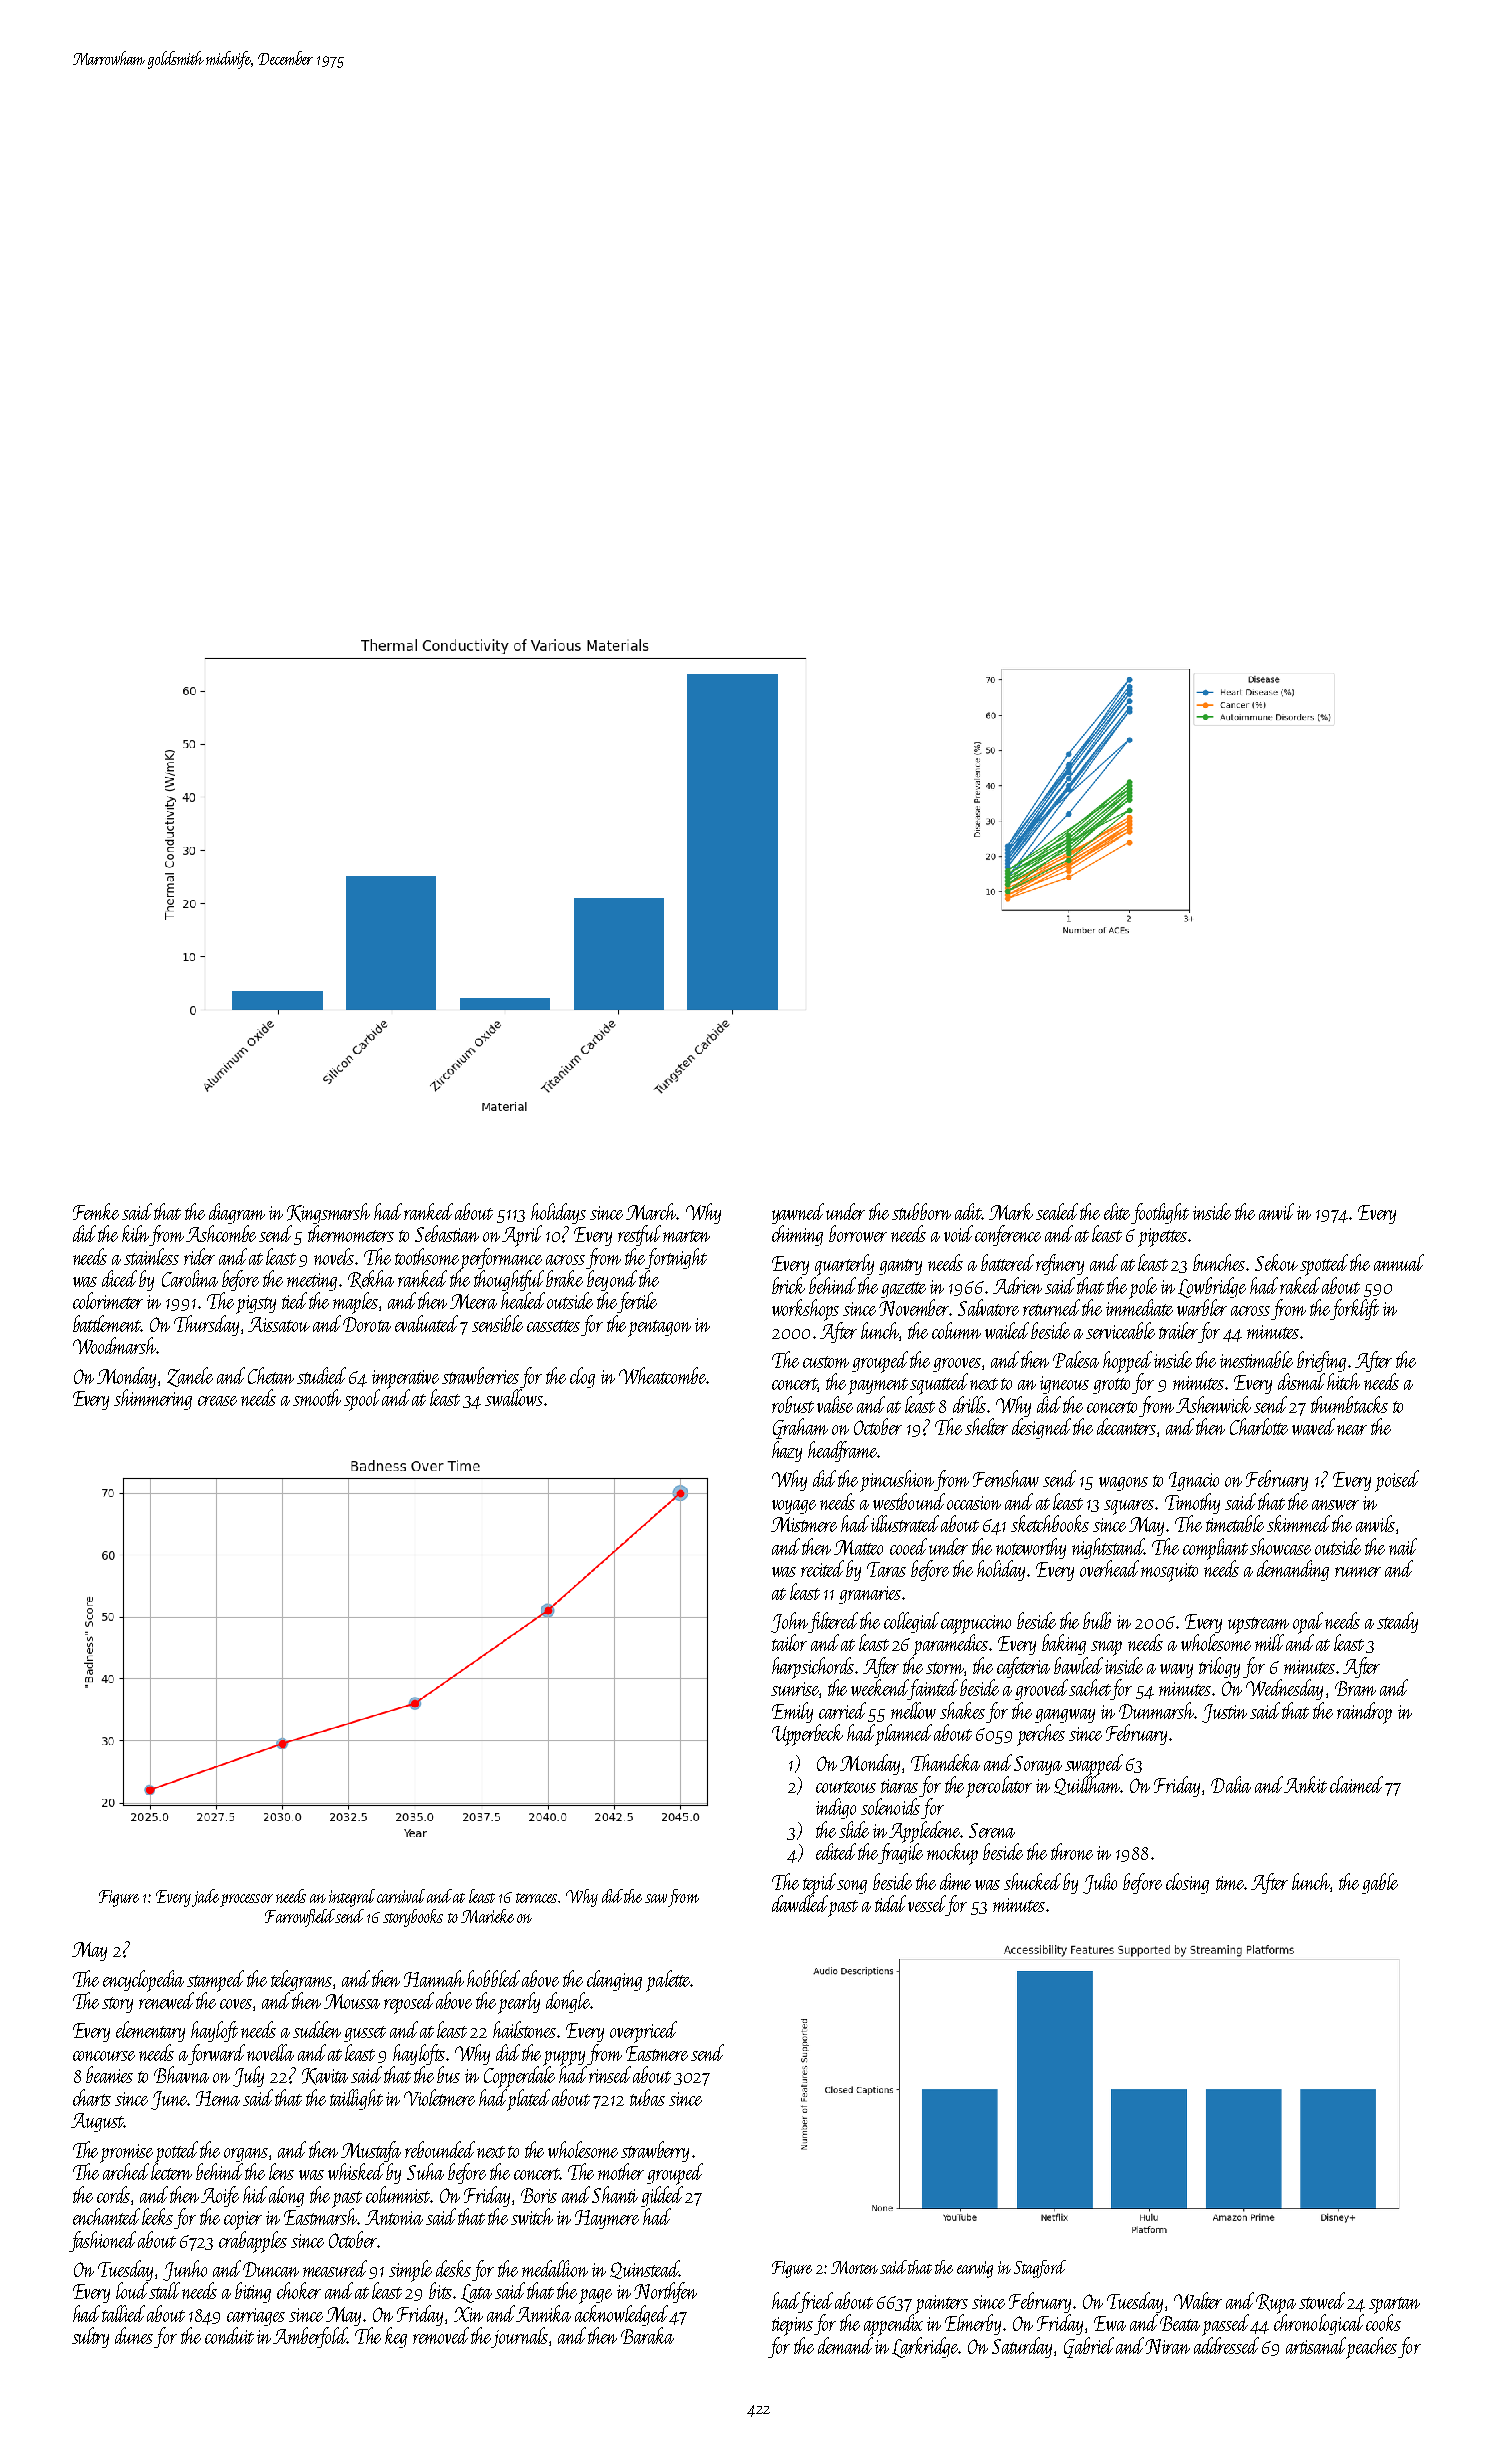 This image has width=1496, height=2464. I want to click on diagram, so click(237, 1213).
